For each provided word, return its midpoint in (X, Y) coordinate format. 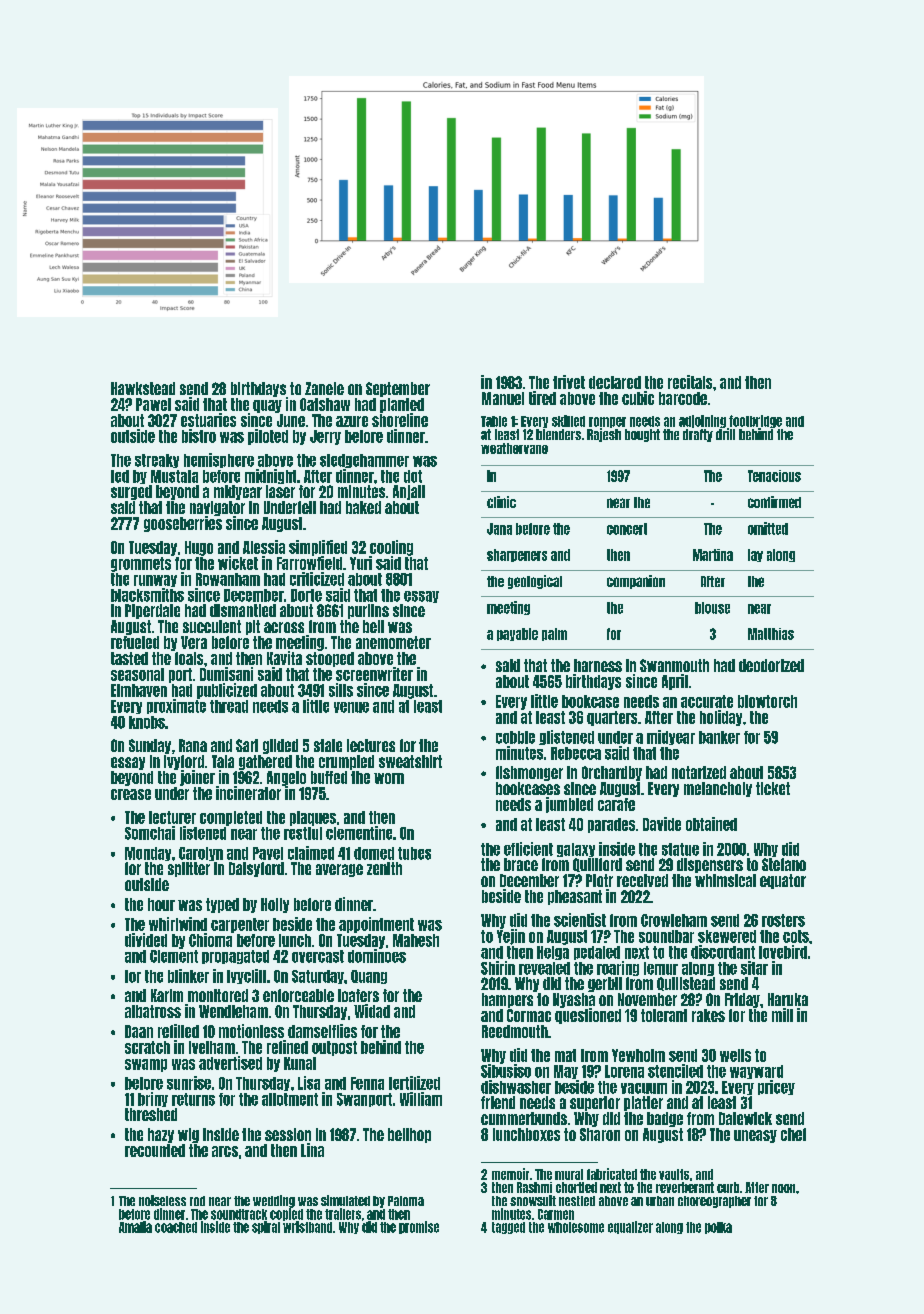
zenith (384, 868)
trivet (569, 382)
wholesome (576, 1227)
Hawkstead (143, 388)
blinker (188, 976)
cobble (515, 737)
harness (598, 665)
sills (341, 690)
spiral (266, 1227)
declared (615, 382)
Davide (662, 824)
